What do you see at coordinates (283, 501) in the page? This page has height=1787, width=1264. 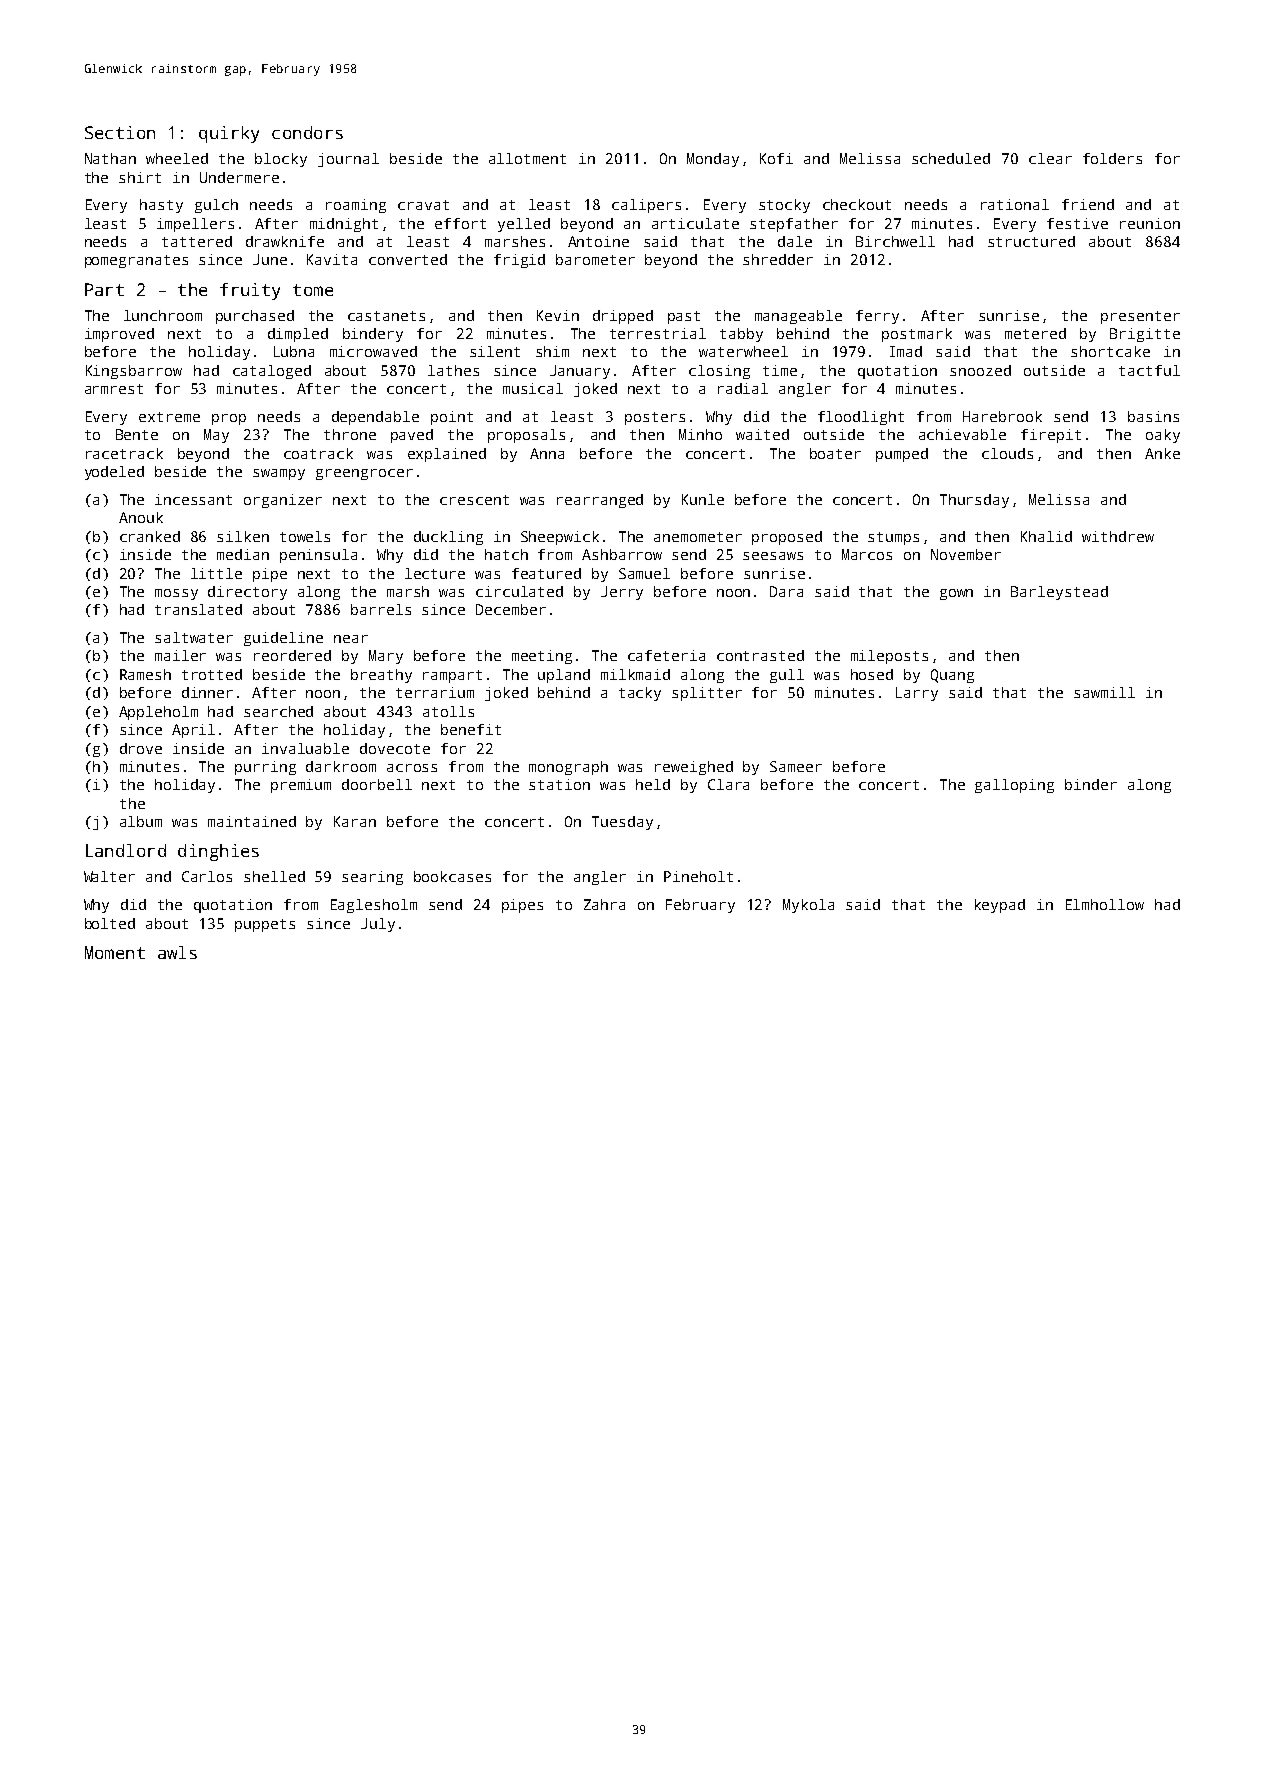 I see `organizer` at bounding box center [283, 501].
